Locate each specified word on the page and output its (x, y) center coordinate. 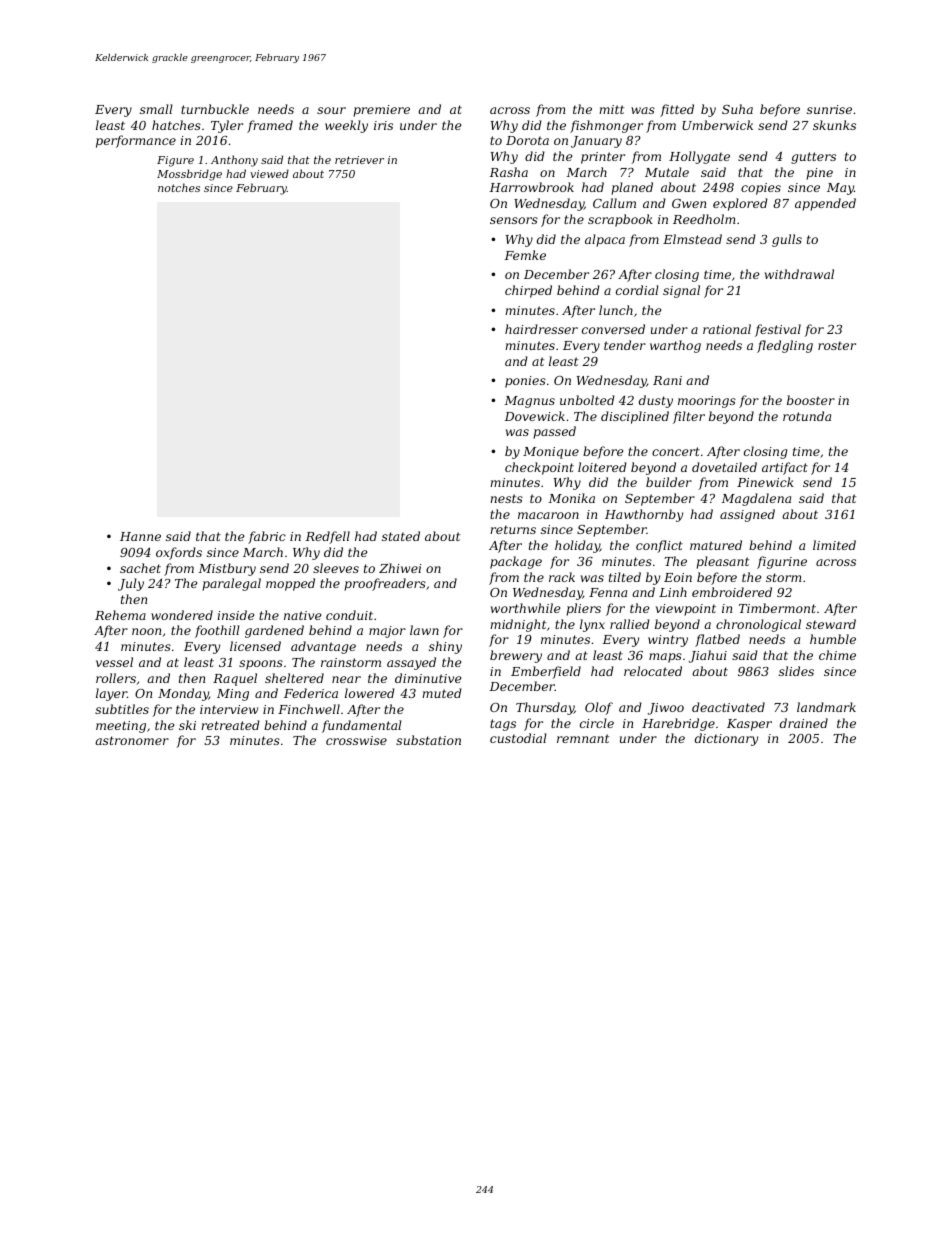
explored (740, 204)
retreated (230, 725)
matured (716, 545)
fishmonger (606, 126)
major (387, 632)
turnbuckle (215, 109)
